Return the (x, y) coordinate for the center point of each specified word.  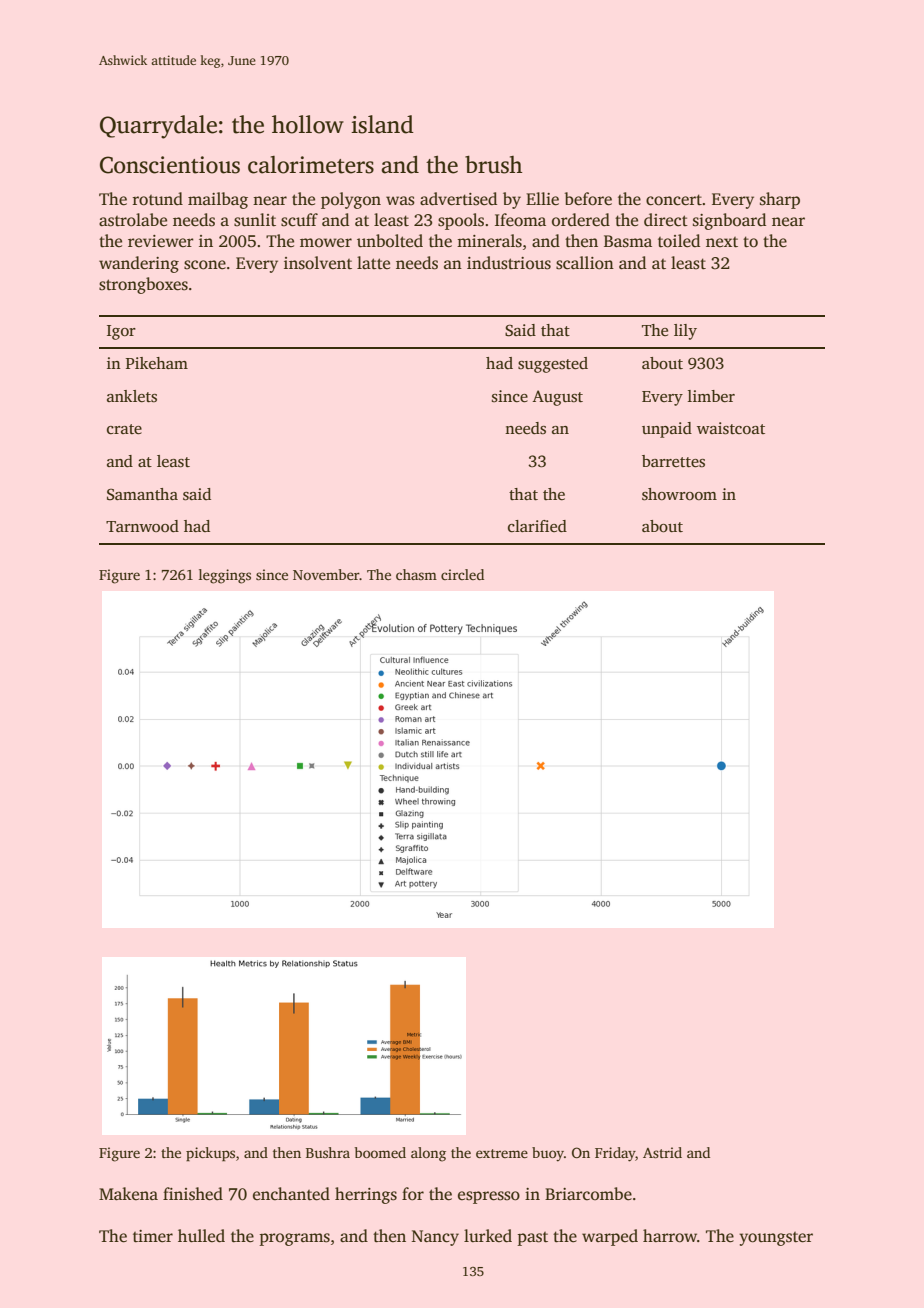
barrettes (673, 461)
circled (462, 574)
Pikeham (157, 363)
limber (711, 396)
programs (294, 1239)
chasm (416, 574)
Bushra (328, 1152)
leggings (225, 576)
